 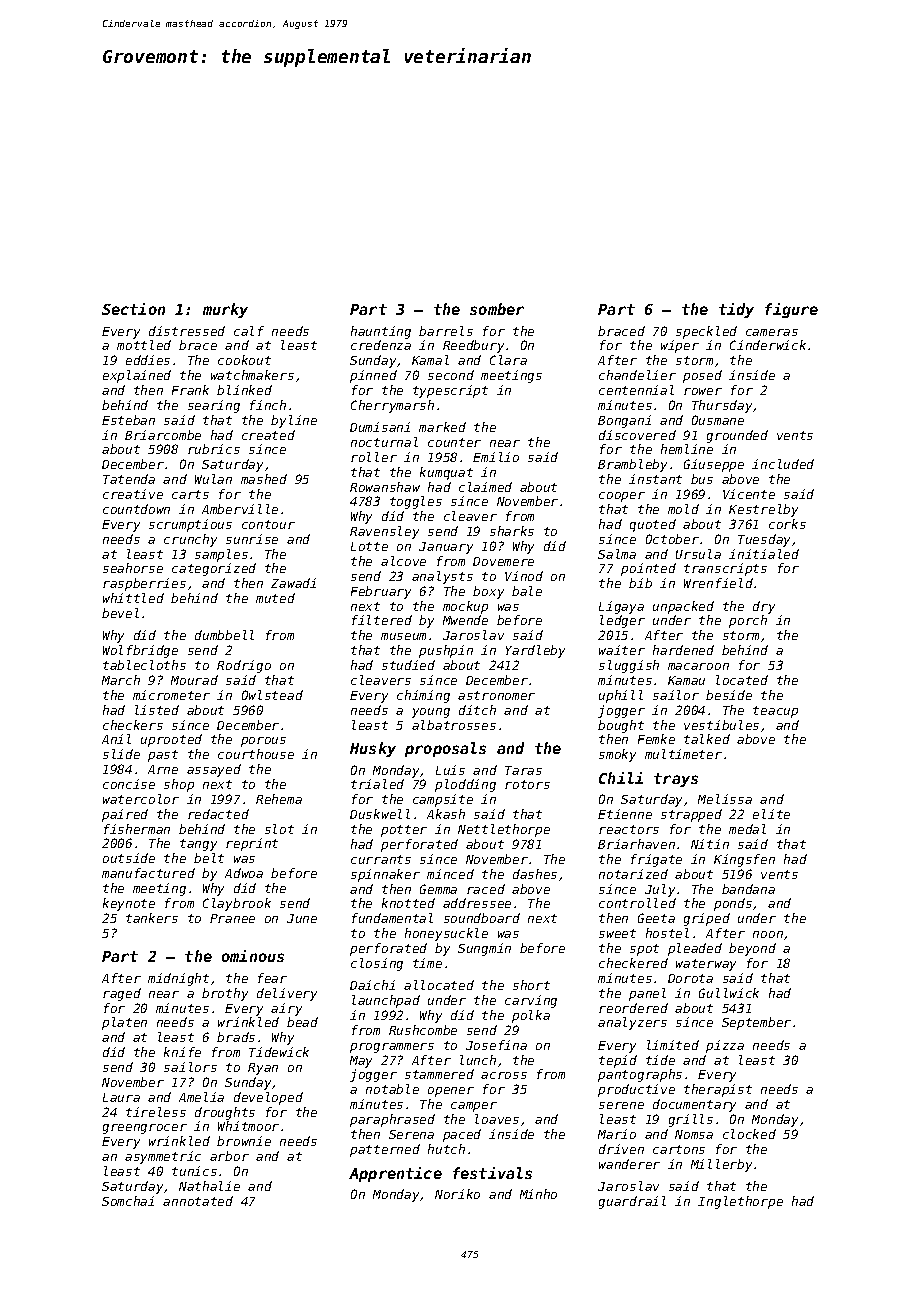 I want to click on raged, so click(x=122, y=994).
